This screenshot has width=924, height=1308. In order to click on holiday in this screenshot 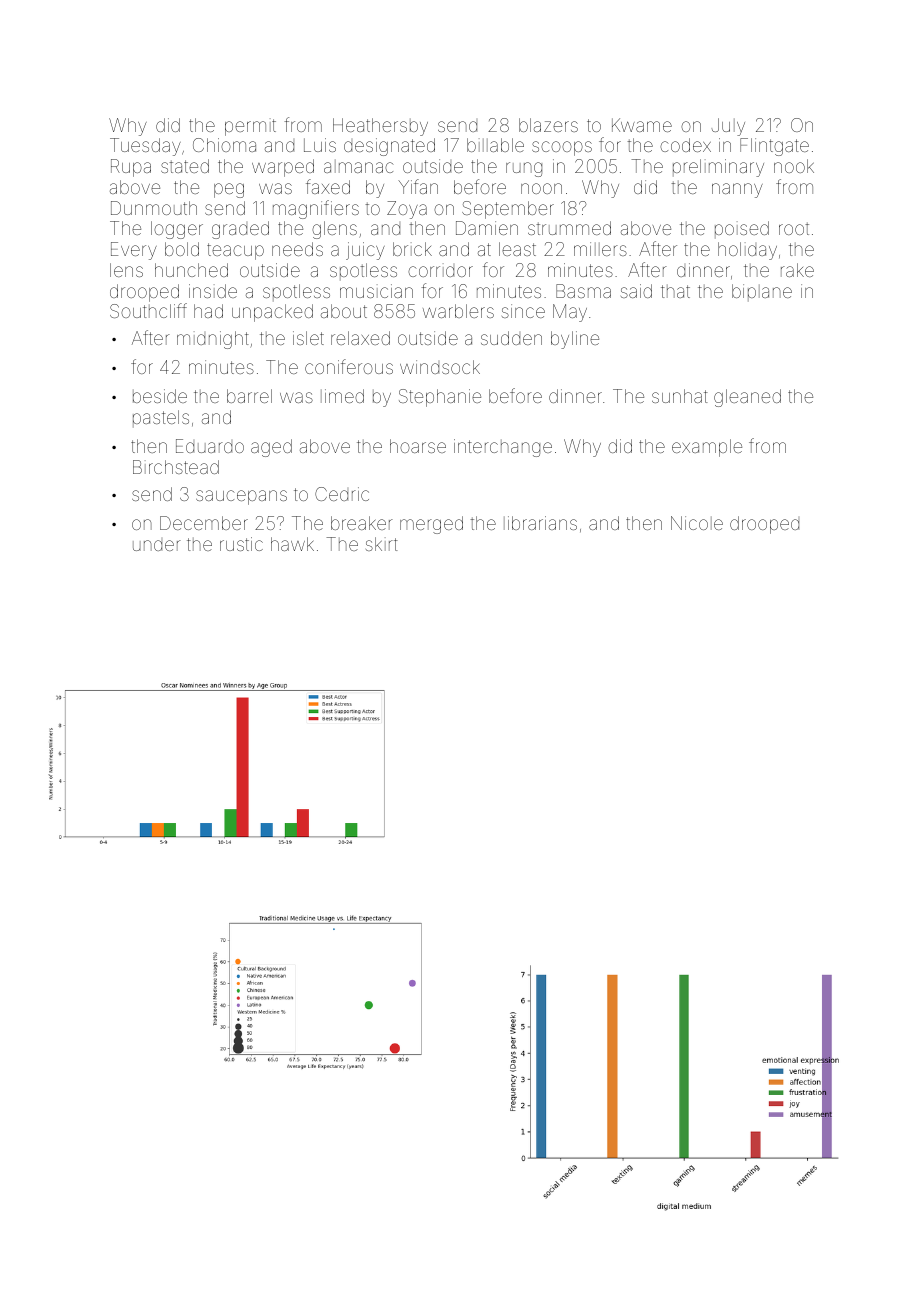, I will do `click(747, 251)`.
